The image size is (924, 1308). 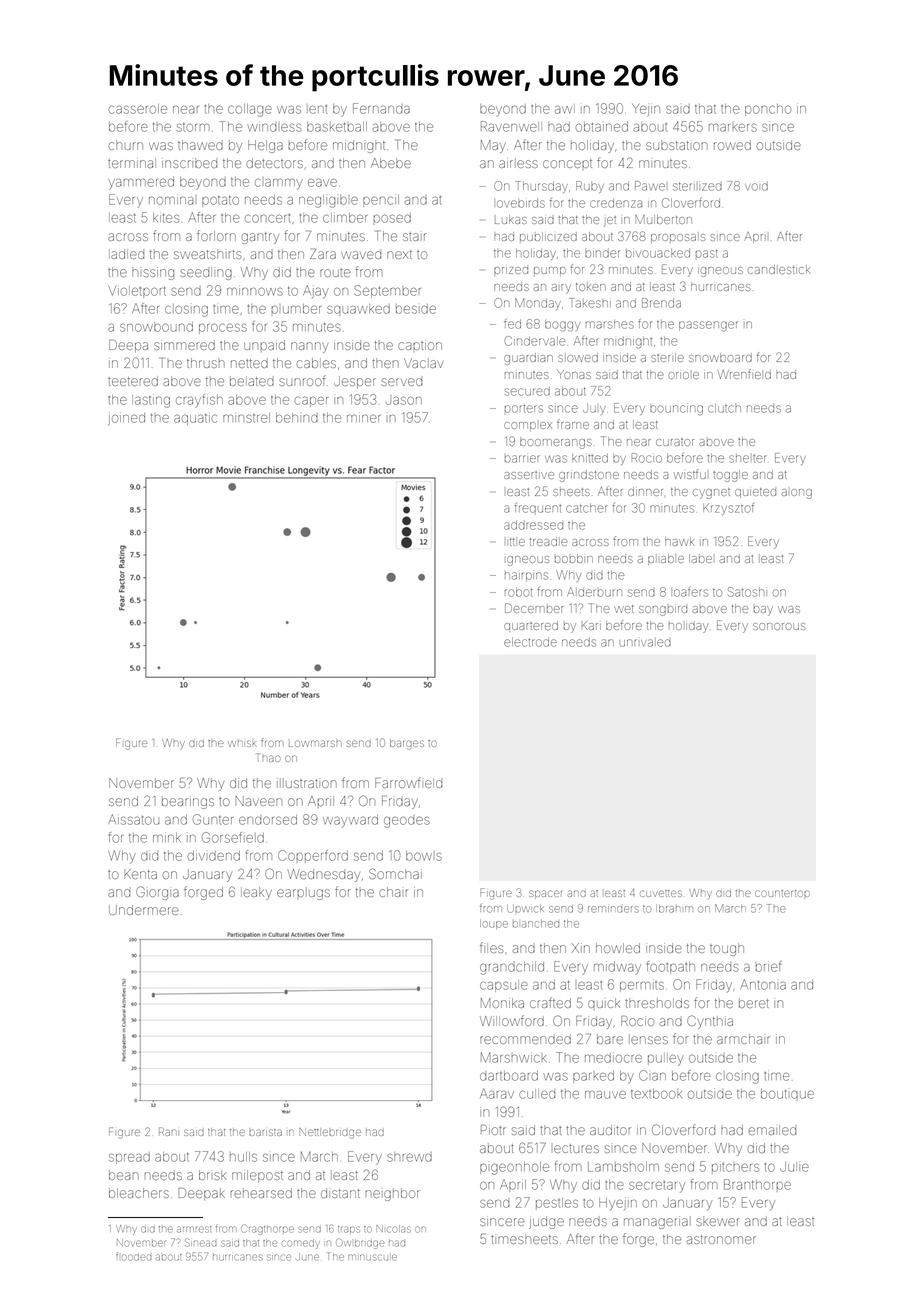 What do you see at coordinates (768, 110) in the screenshot?
I see `poncho` at bounding box center [768, 110].
